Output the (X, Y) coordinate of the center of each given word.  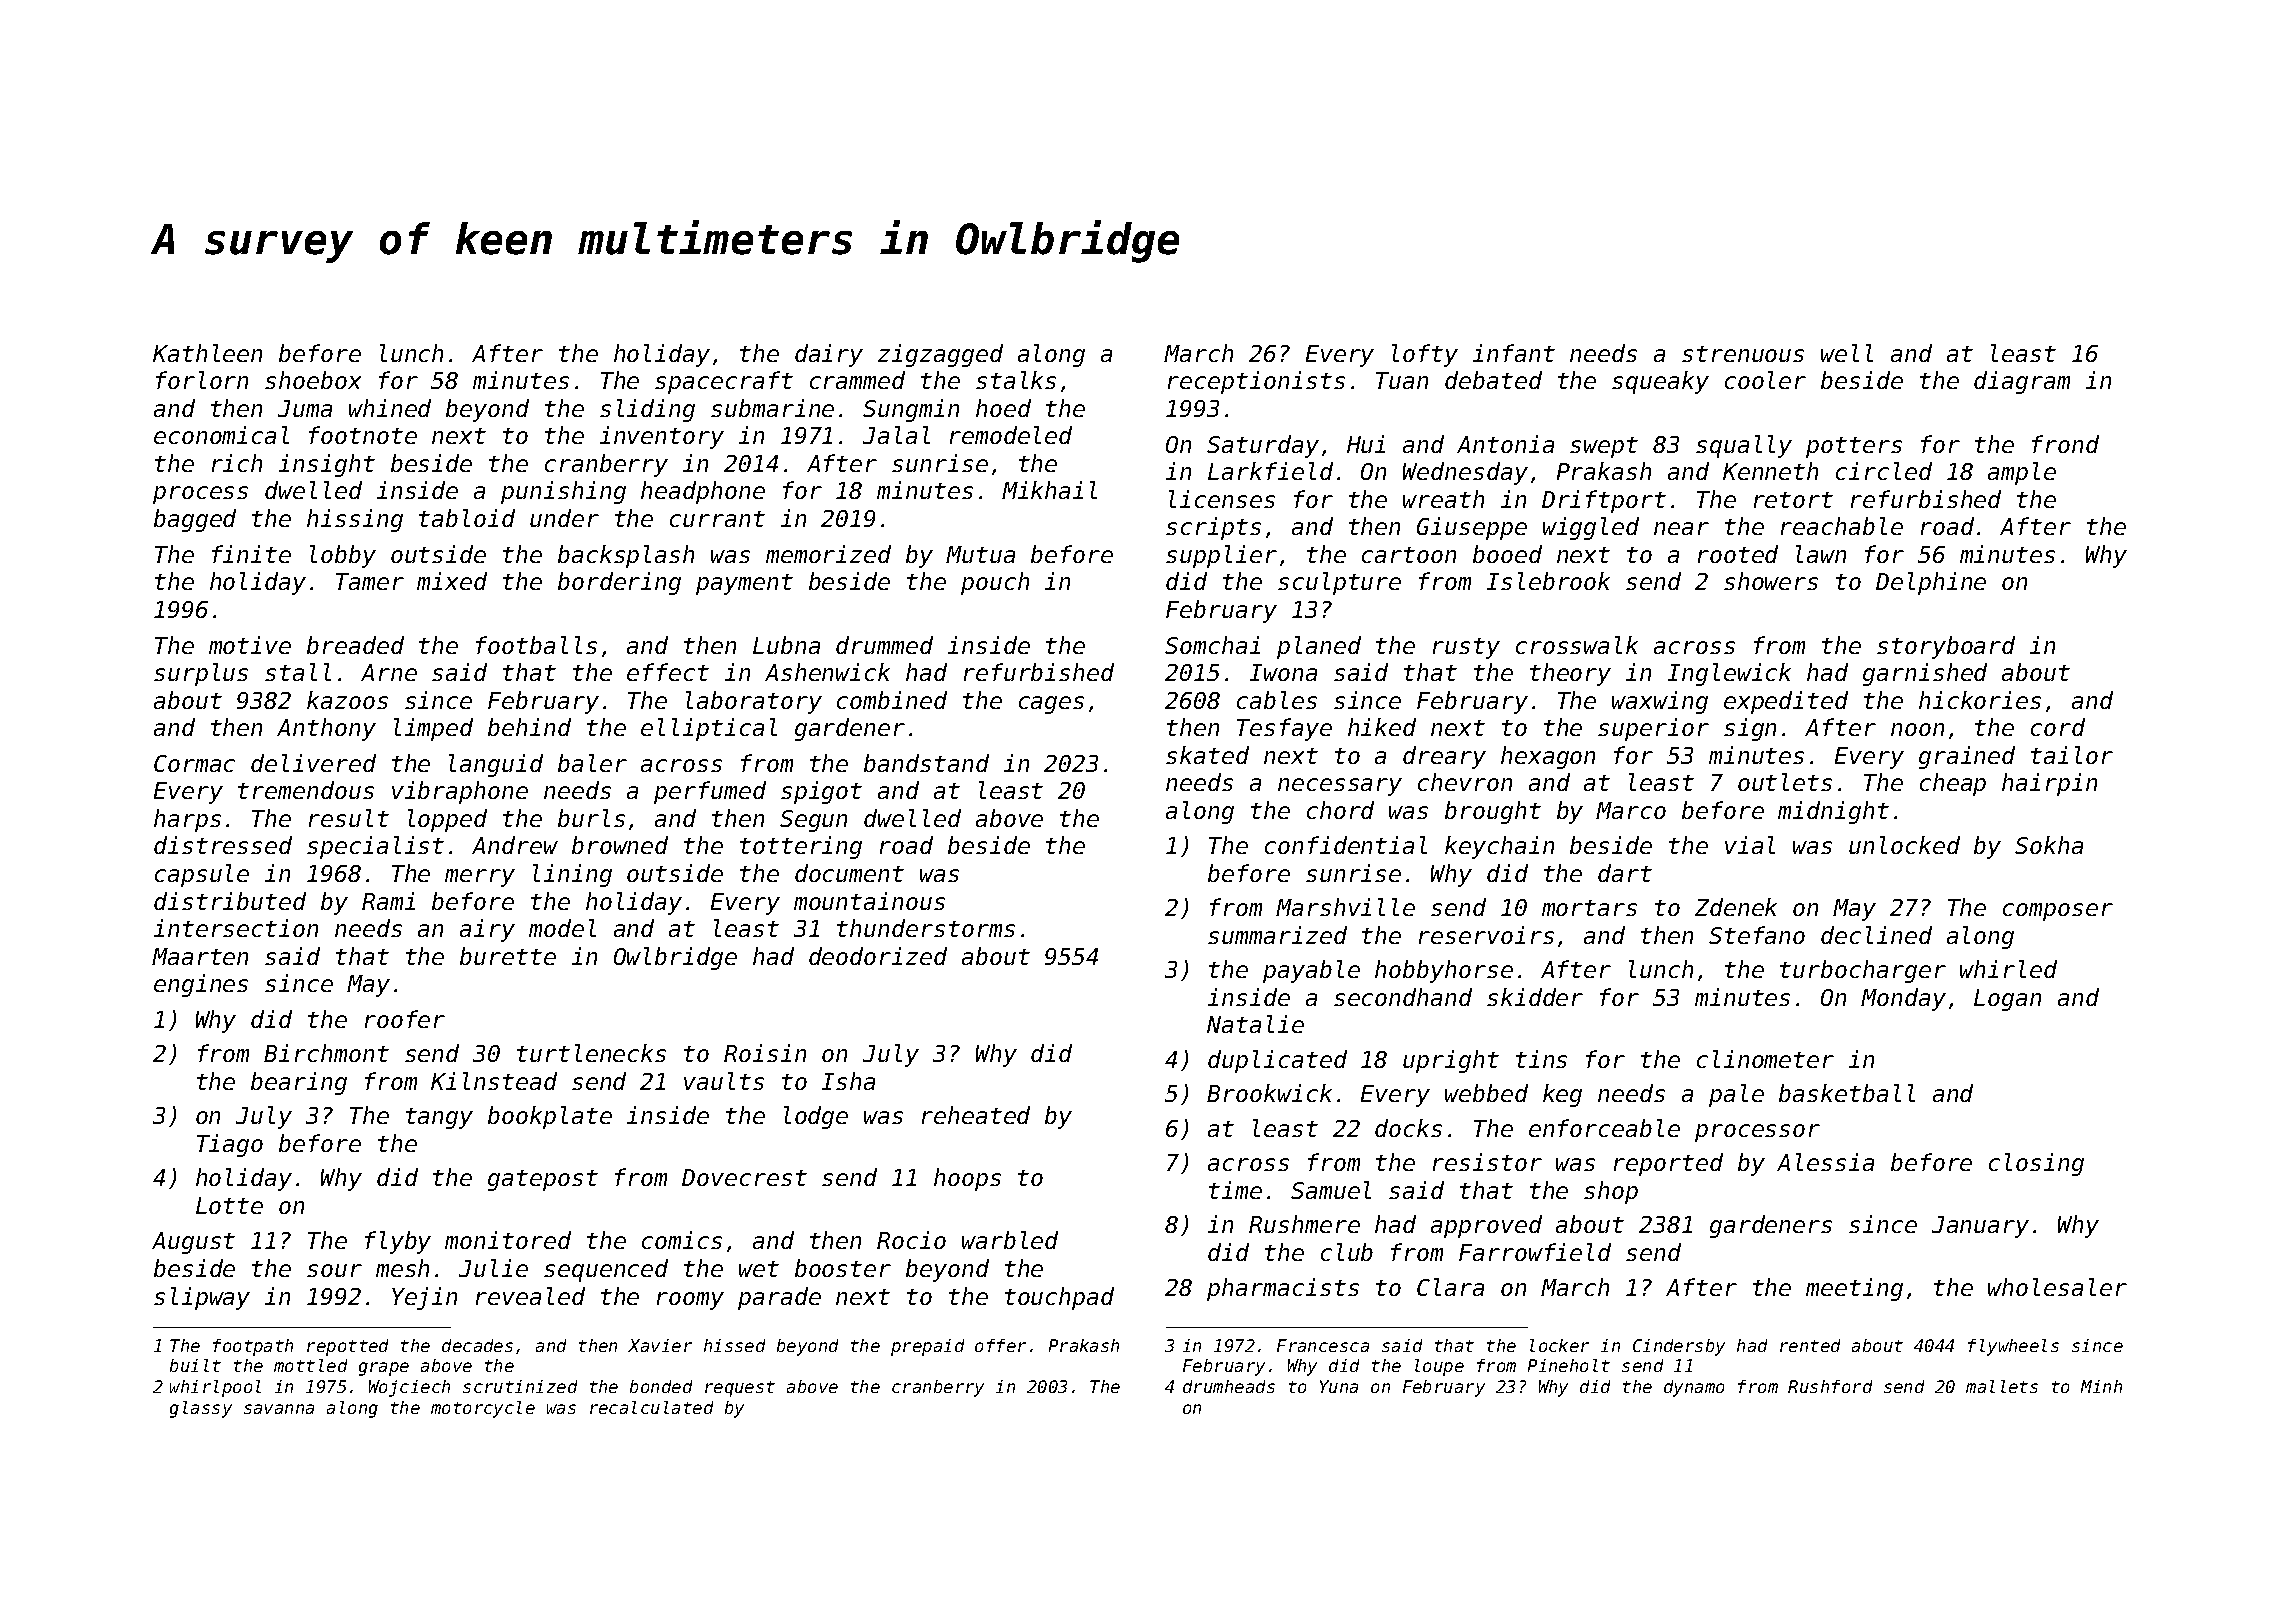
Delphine (1931, 583)
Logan (2007, 1000)
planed (1319, 647)
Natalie (1255, 1024)
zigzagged (940, 355)
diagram (2022, 382)
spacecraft (724, 382)
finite (251, 554)
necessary (1340, 787)
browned (620, 845)
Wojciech (409, 1388)
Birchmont (326, 1053)
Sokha (2049, 845)
